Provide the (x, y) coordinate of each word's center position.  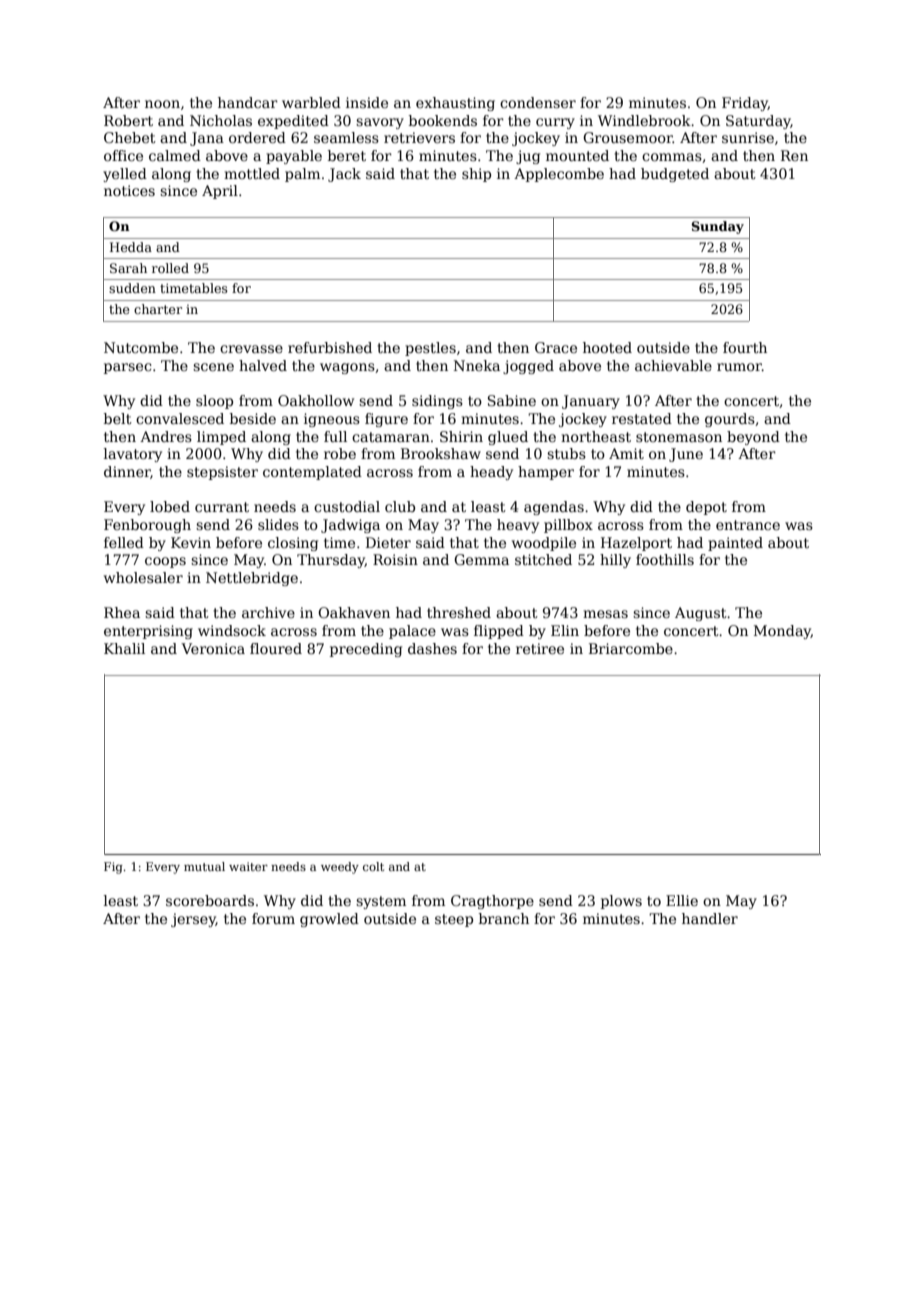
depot (706, 508)
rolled (170, 268)
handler (710, 918)
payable (294, 157)
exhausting (455, 104)
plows (621, 902)
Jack (344, 175)
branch (504, 918)
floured (276, 648)
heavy (518, 526)
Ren (794, 155)
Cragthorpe (492, 902)
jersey (193, 920)
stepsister (222, 473)
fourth (745, 347)
